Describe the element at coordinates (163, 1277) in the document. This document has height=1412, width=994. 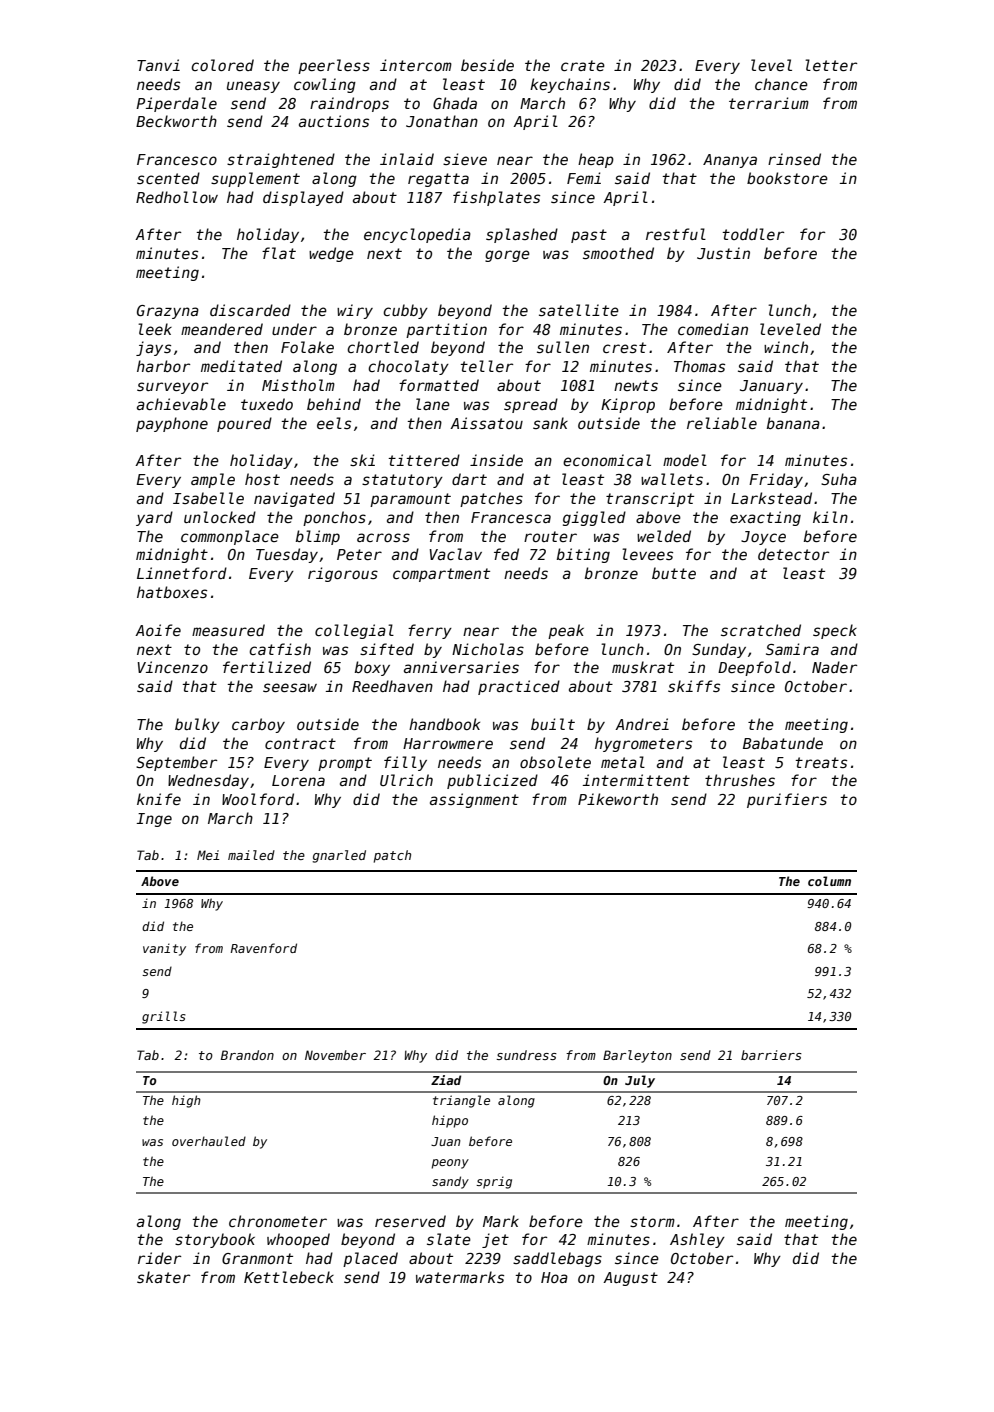
I see `skater` at that location.
